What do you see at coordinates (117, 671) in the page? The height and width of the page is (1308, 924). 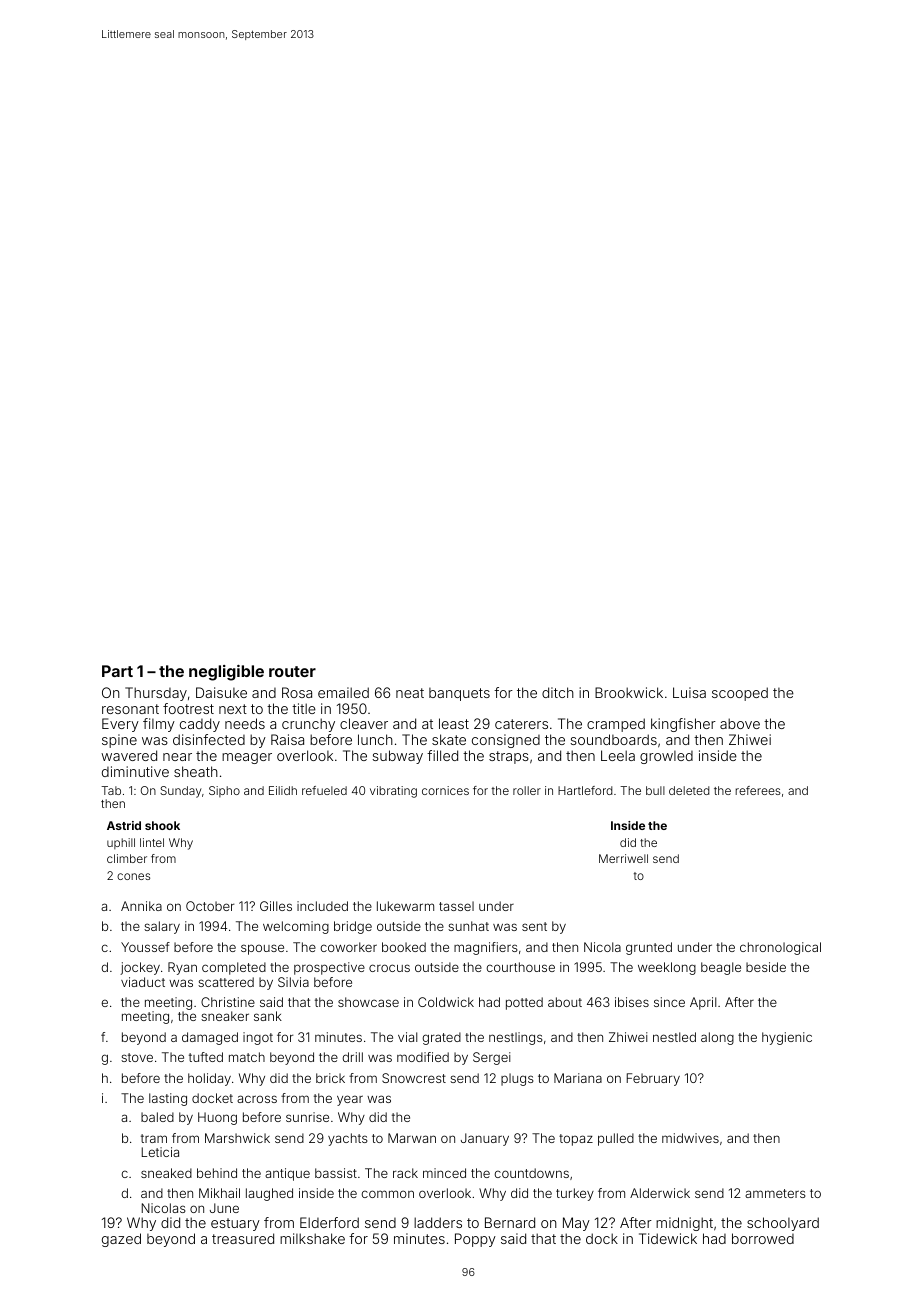 I see `Part` at bounding box center [117, 671].
